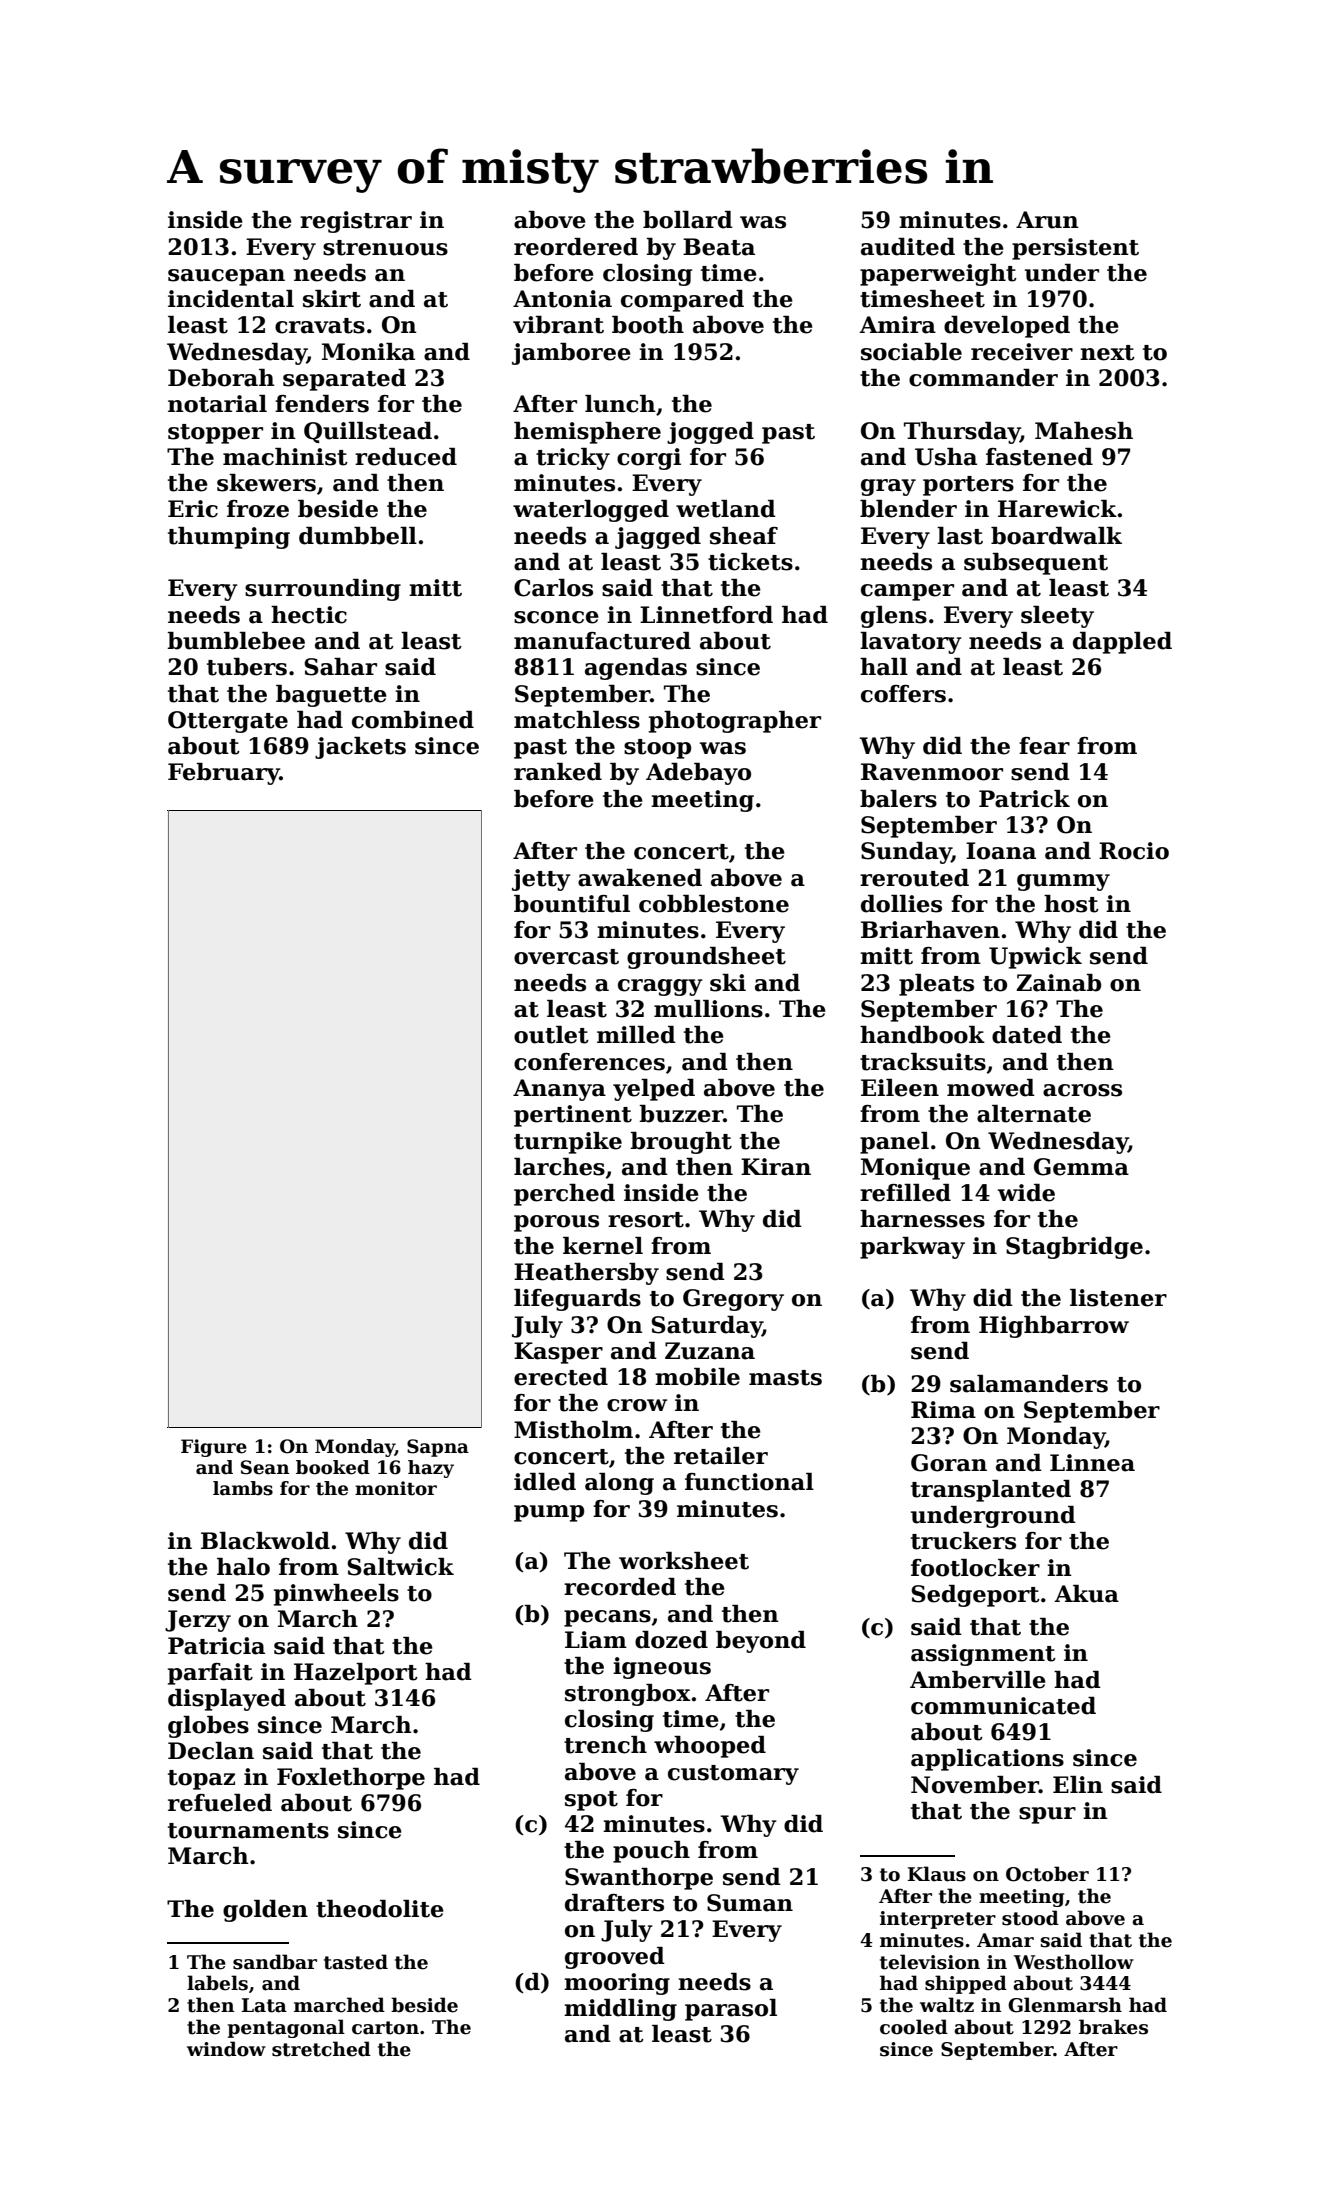 Image resolution: width=1342 pixels, height=2210 pixels. Describe the element at coordinates (406, 457) in the image. I see `reduced` at that location.
